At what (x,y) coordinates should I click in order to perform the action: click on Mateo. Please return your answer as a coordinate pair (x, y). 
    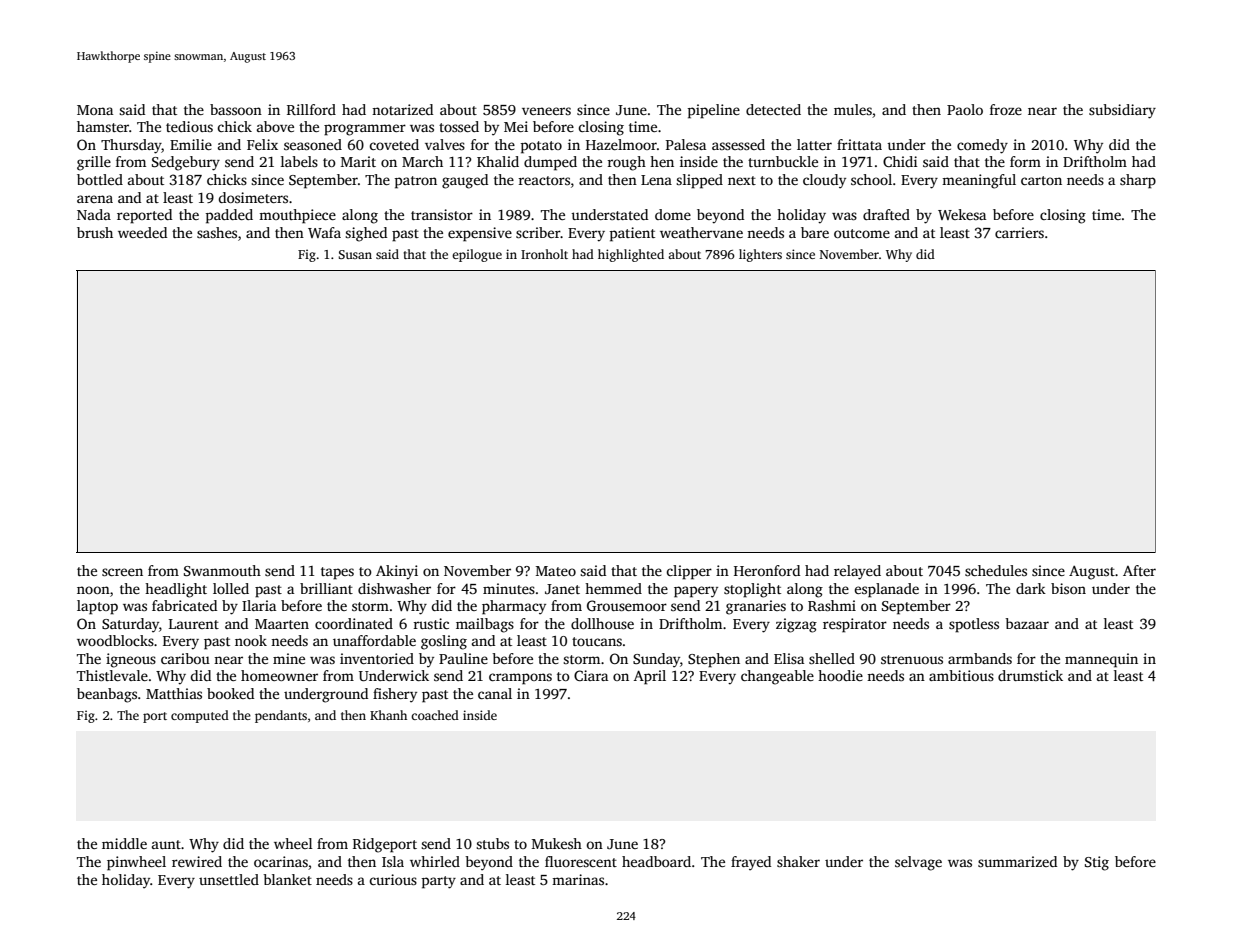
    Looking at the image, I should click on (556, 571).
